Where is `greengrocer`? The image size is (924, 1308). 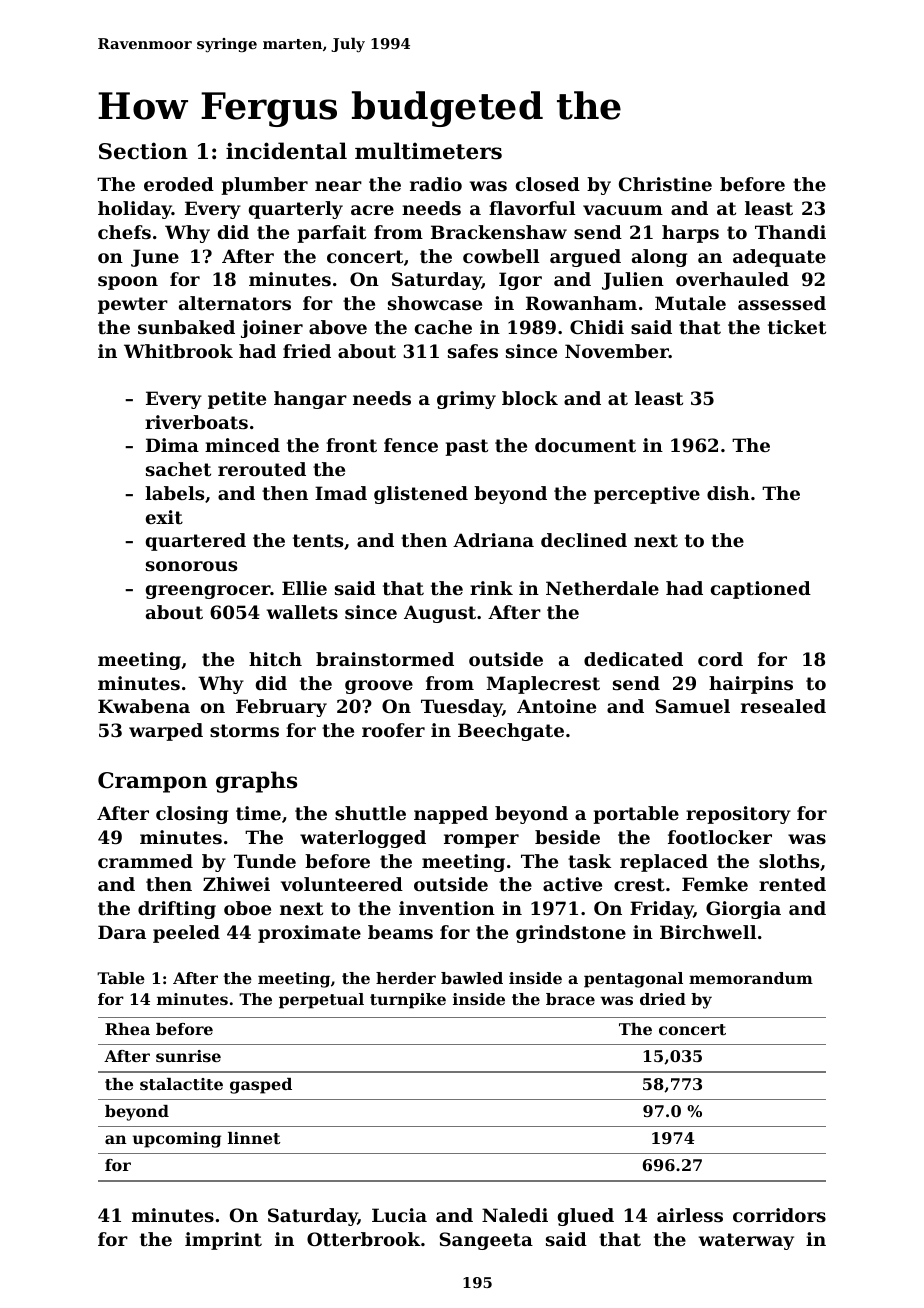 greengrocer is located at coordinates (208, 592).
